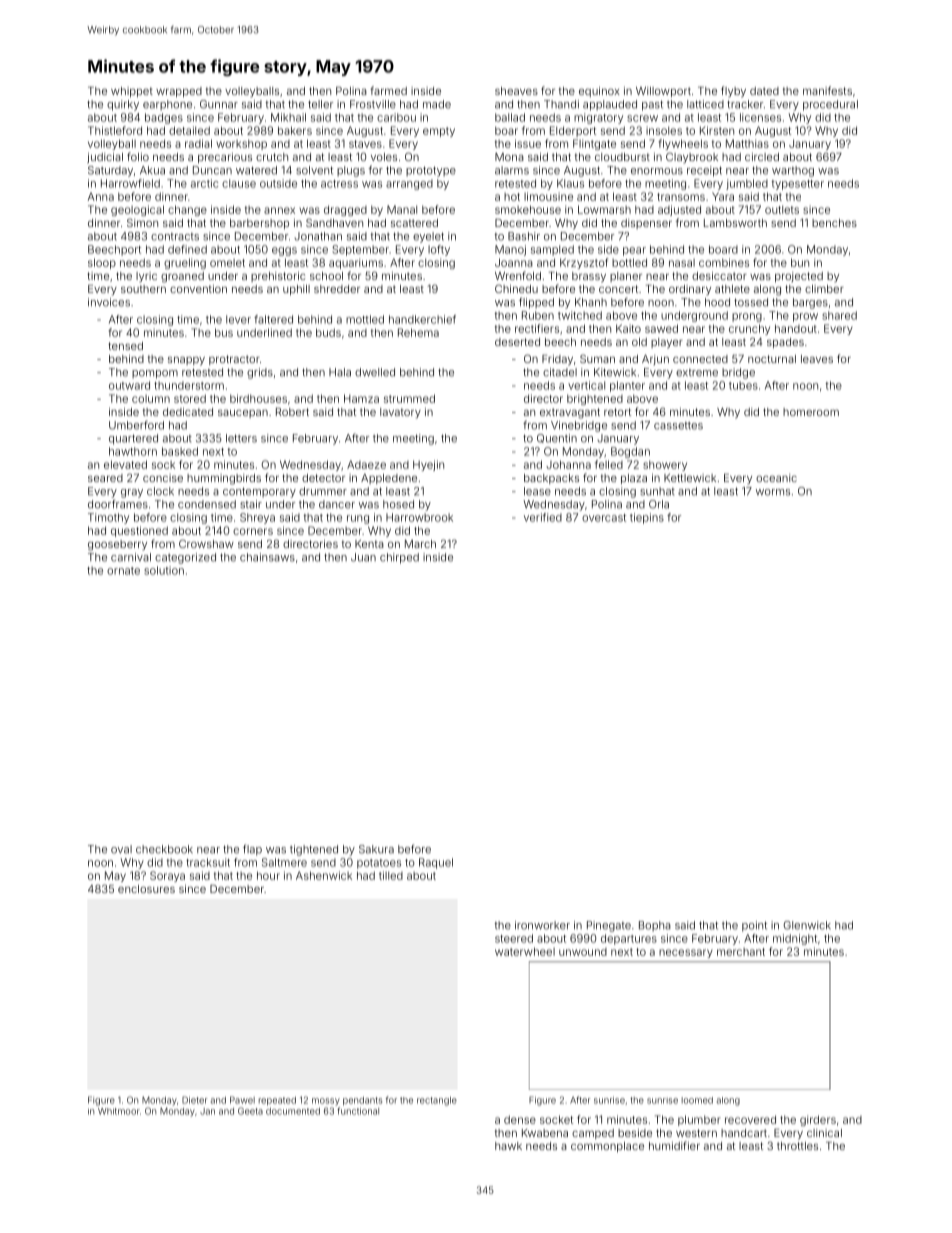 Image resolution: width=952 pixels, height=1233 pixels. I want to click on wrapped, so click(179, 92).
